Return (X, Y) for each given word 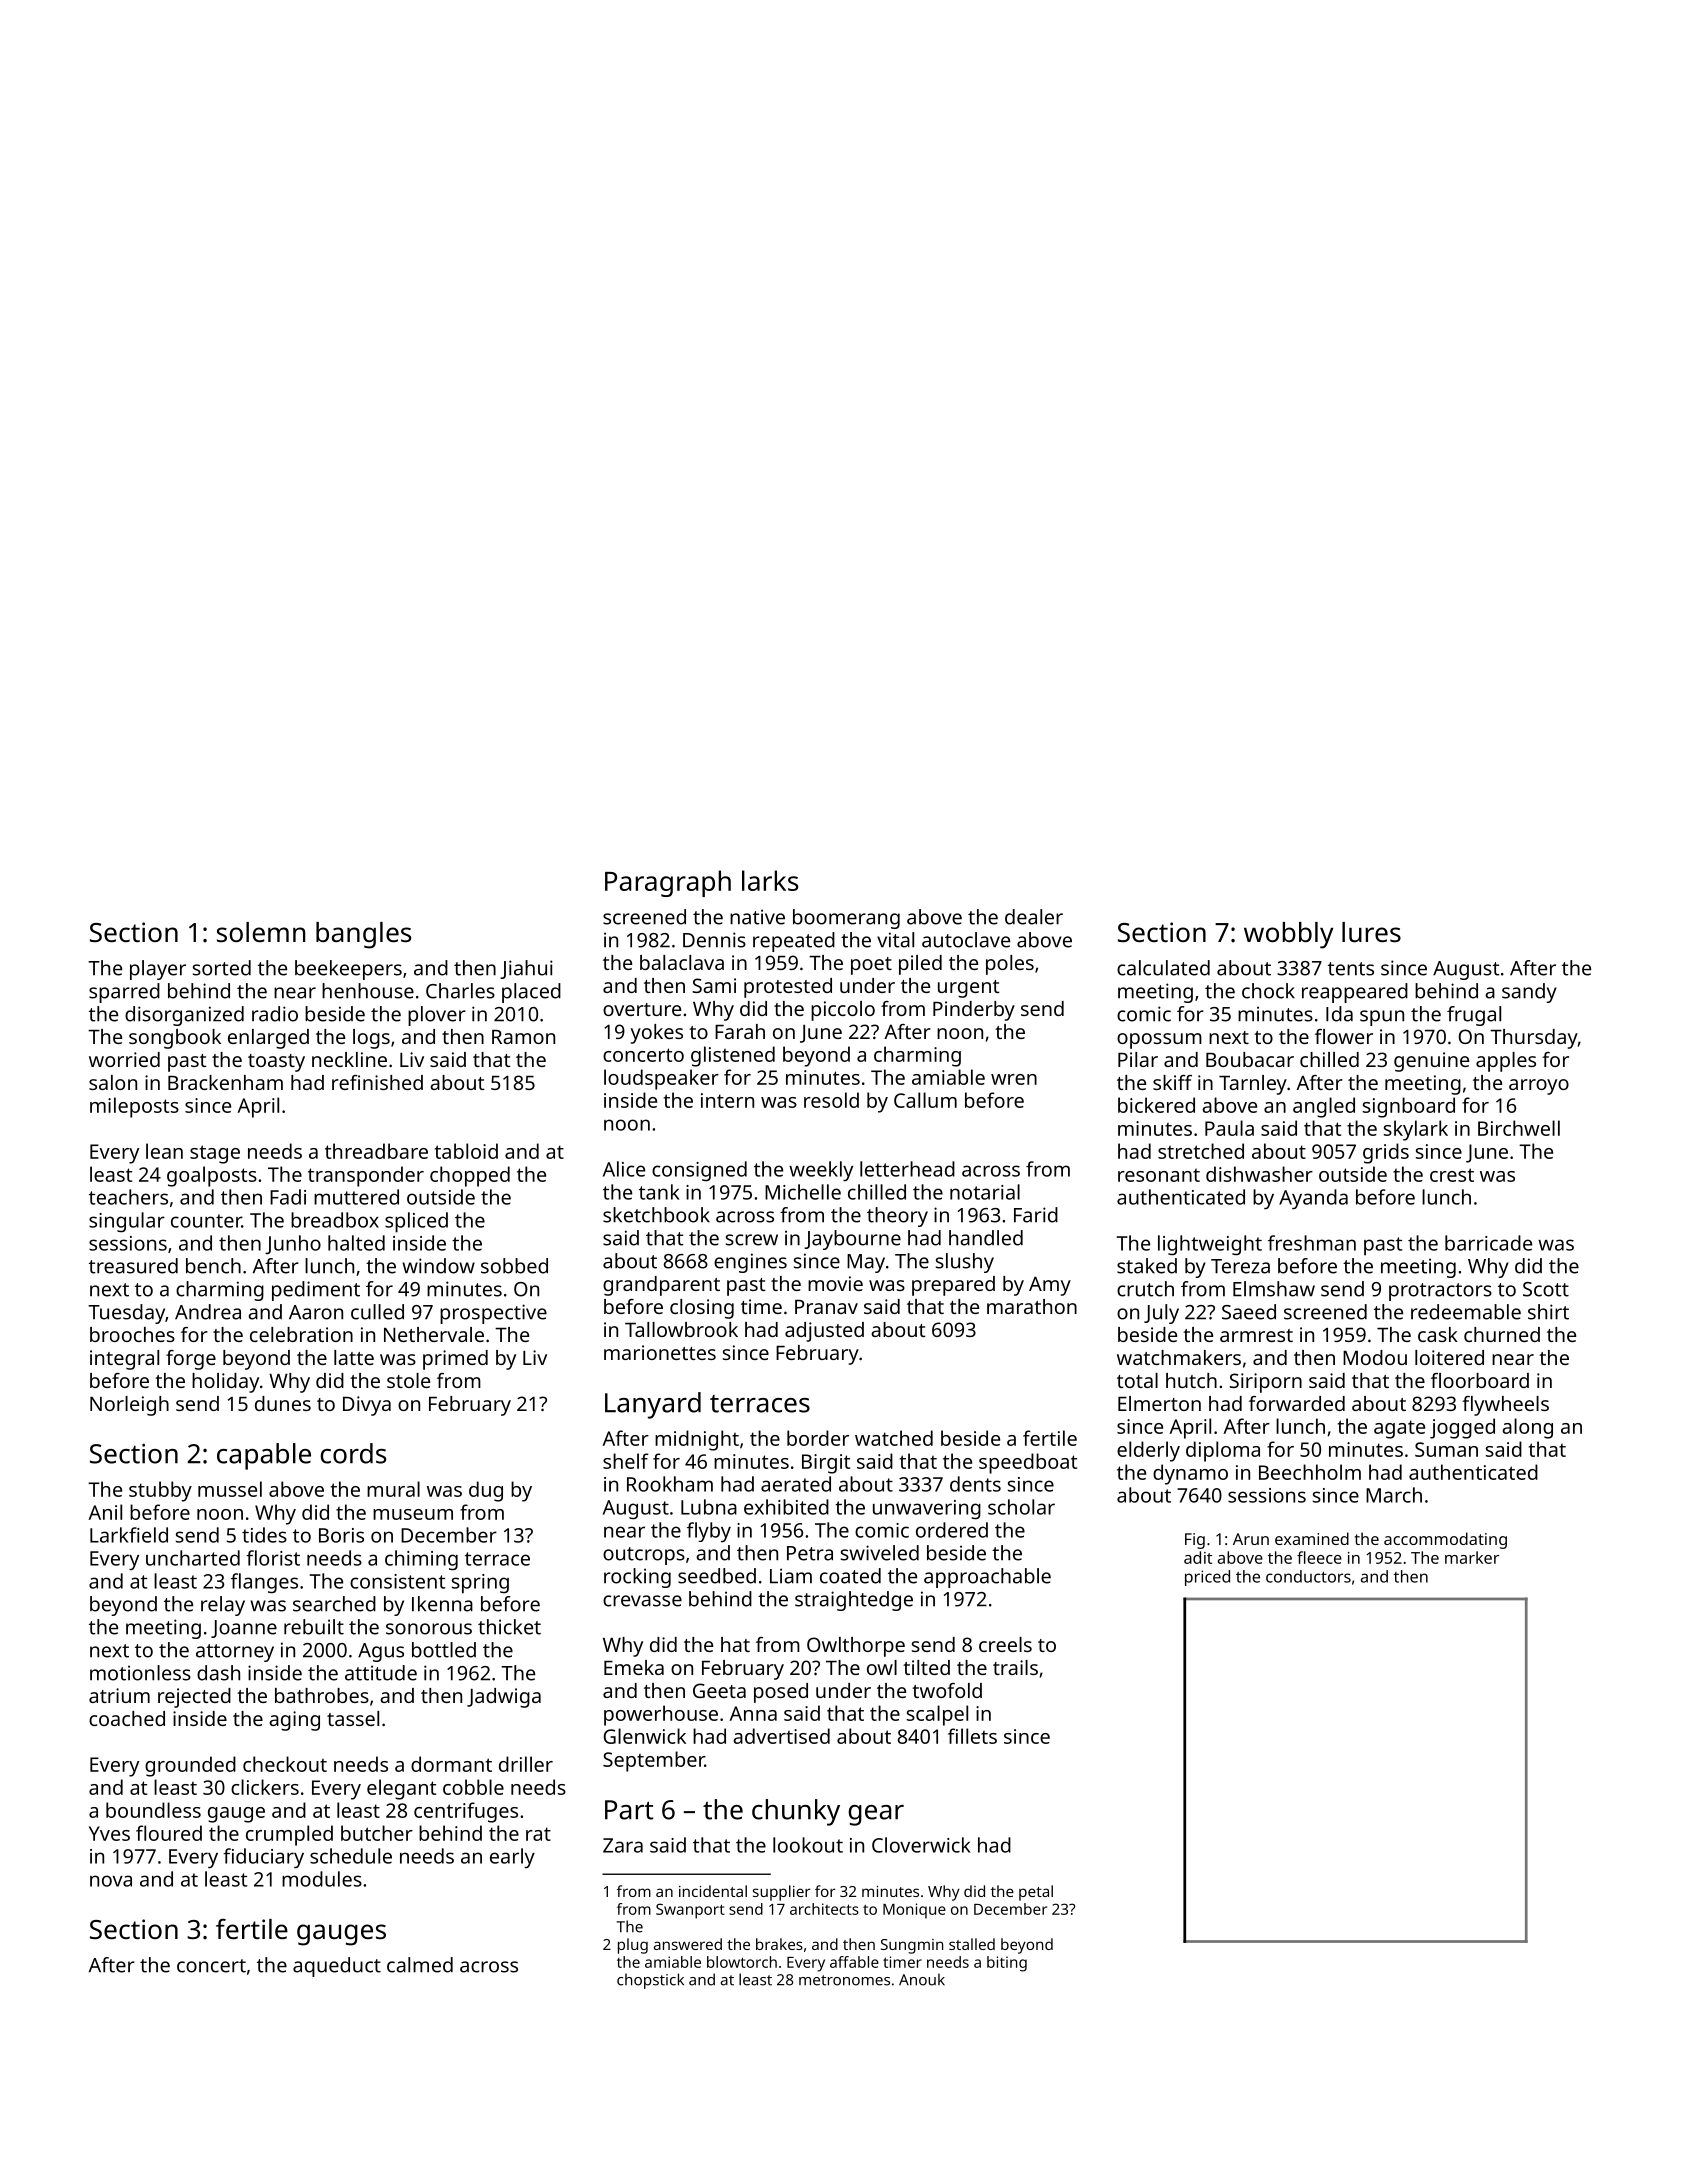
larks (770, 880)
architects (824, 1909)
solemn (261, 932)
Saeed (1249, 1312)
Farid (1036, 1215)
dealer (1034, 917)
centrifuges (466, 1812)
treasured (133, 1266)
